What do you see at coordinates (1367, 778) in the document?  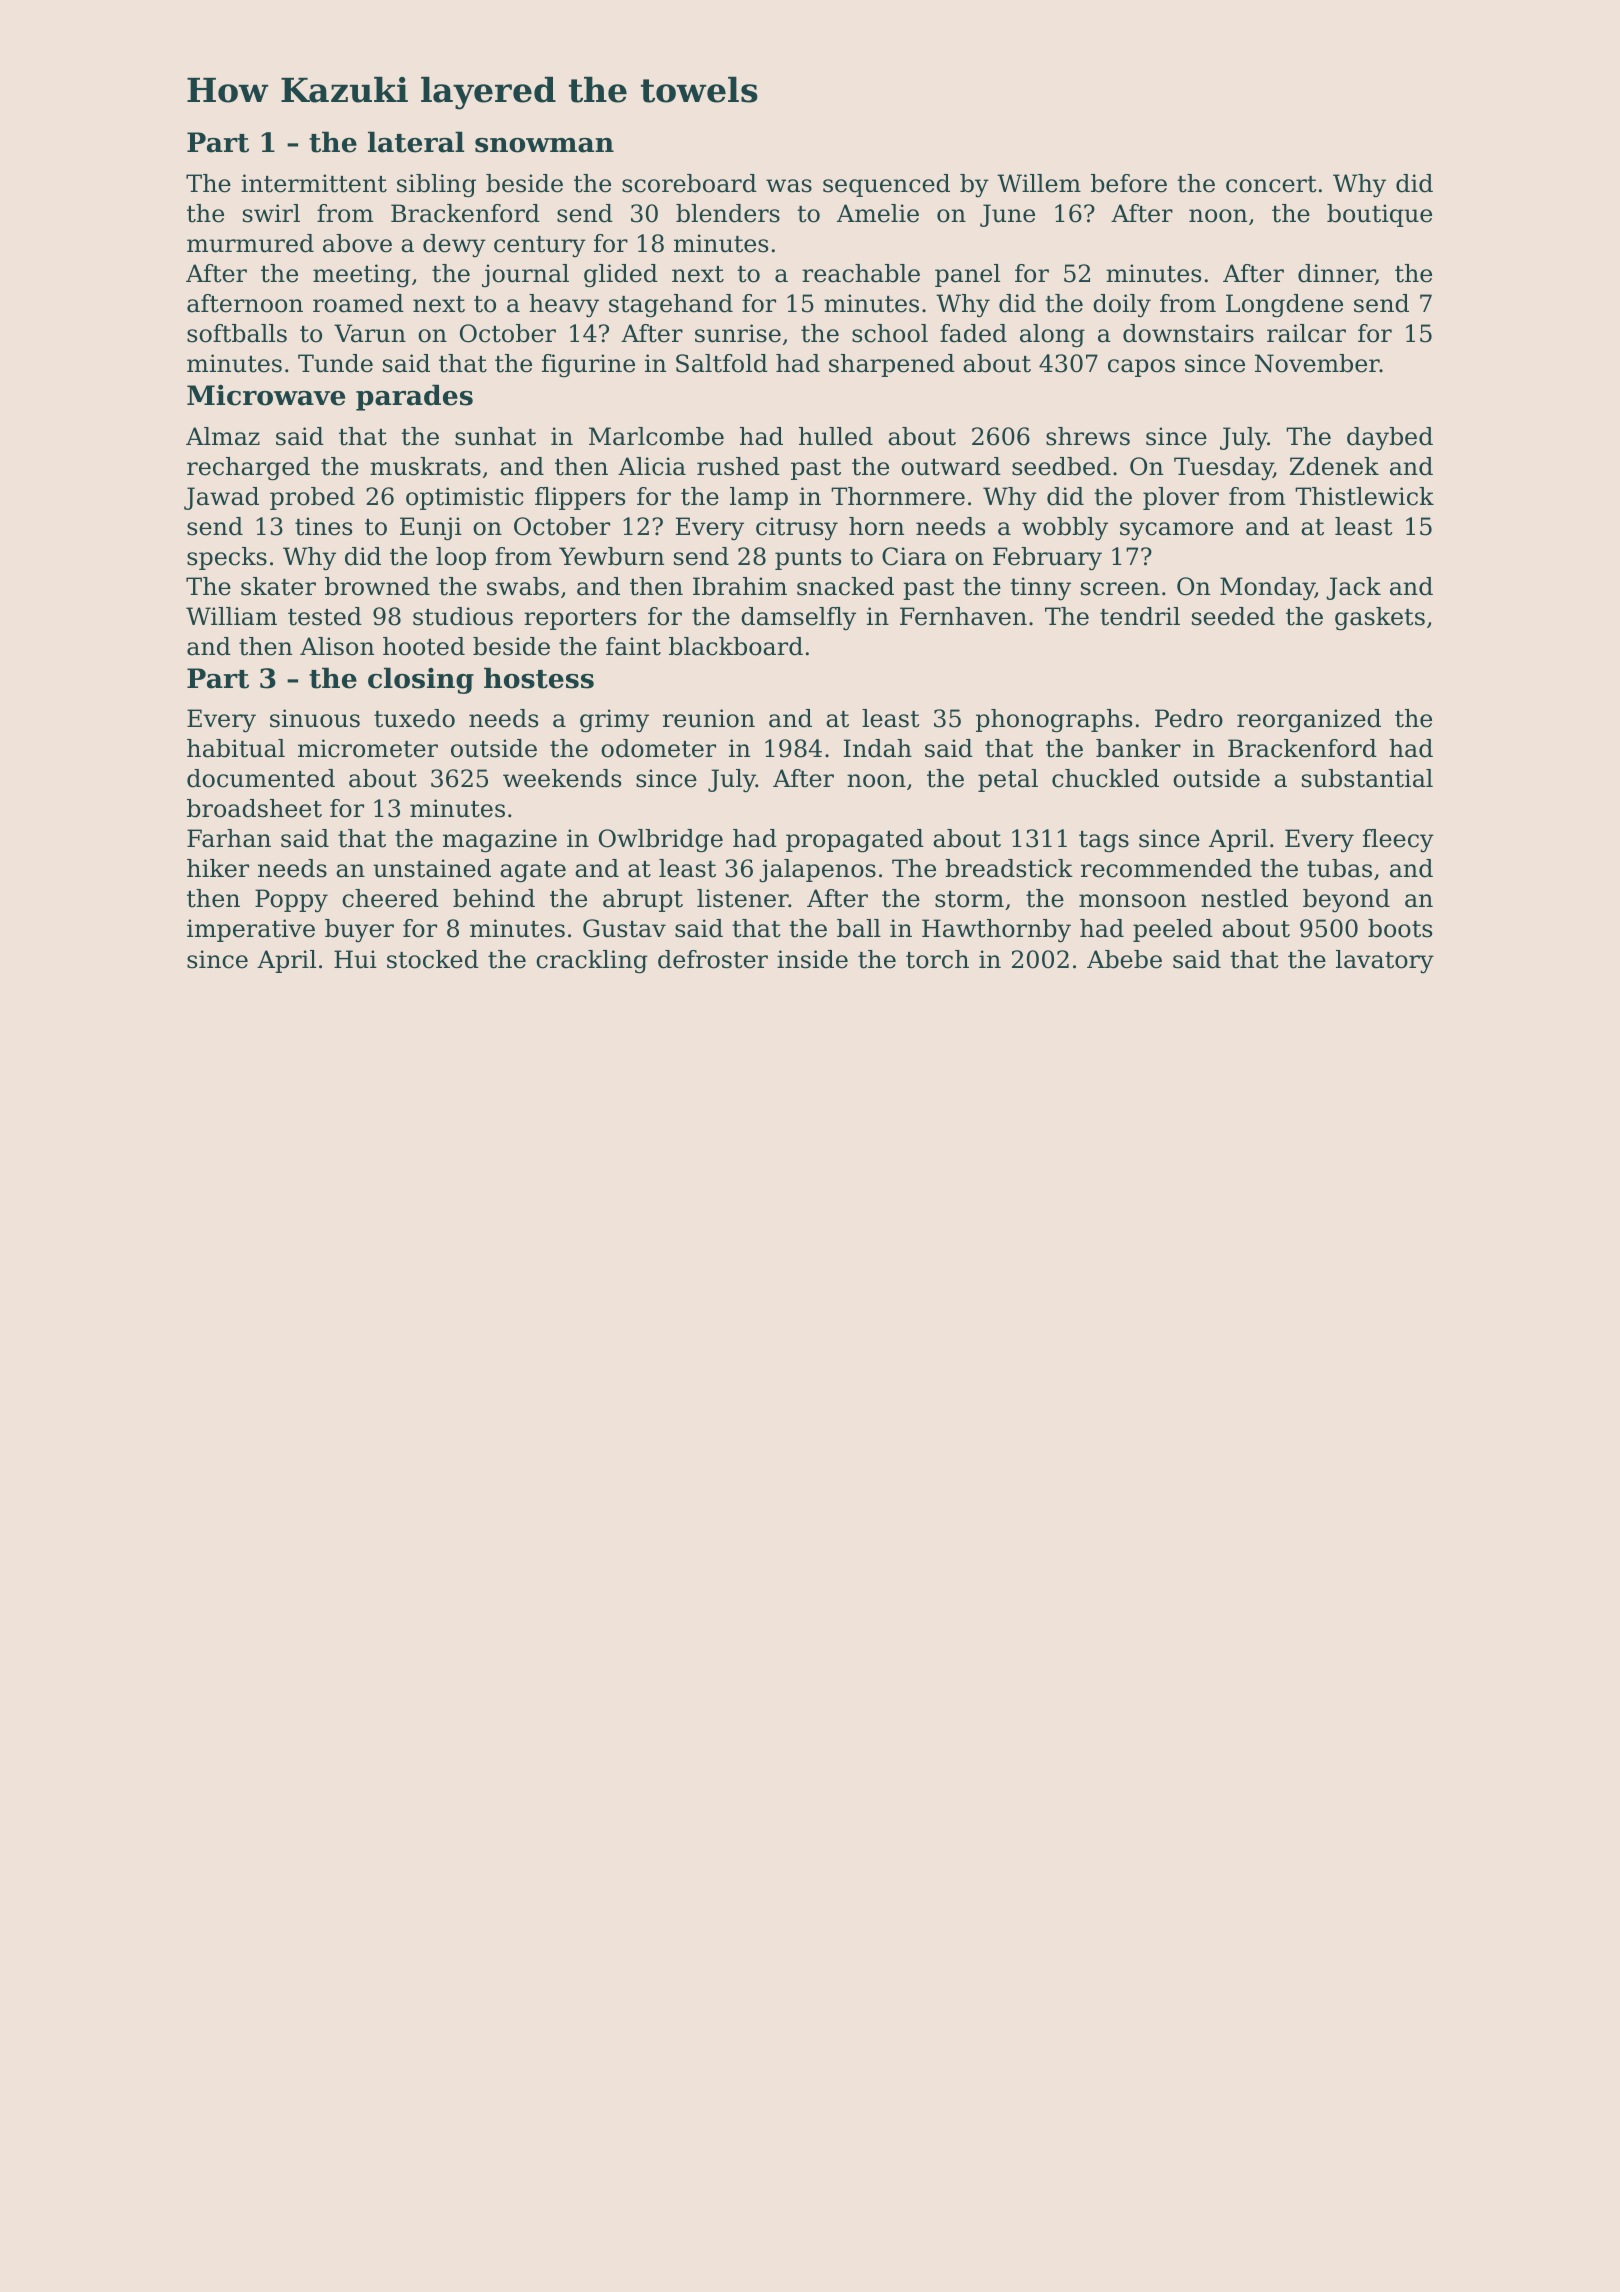 I see `substantial` at bounding box center [1367, 778].
